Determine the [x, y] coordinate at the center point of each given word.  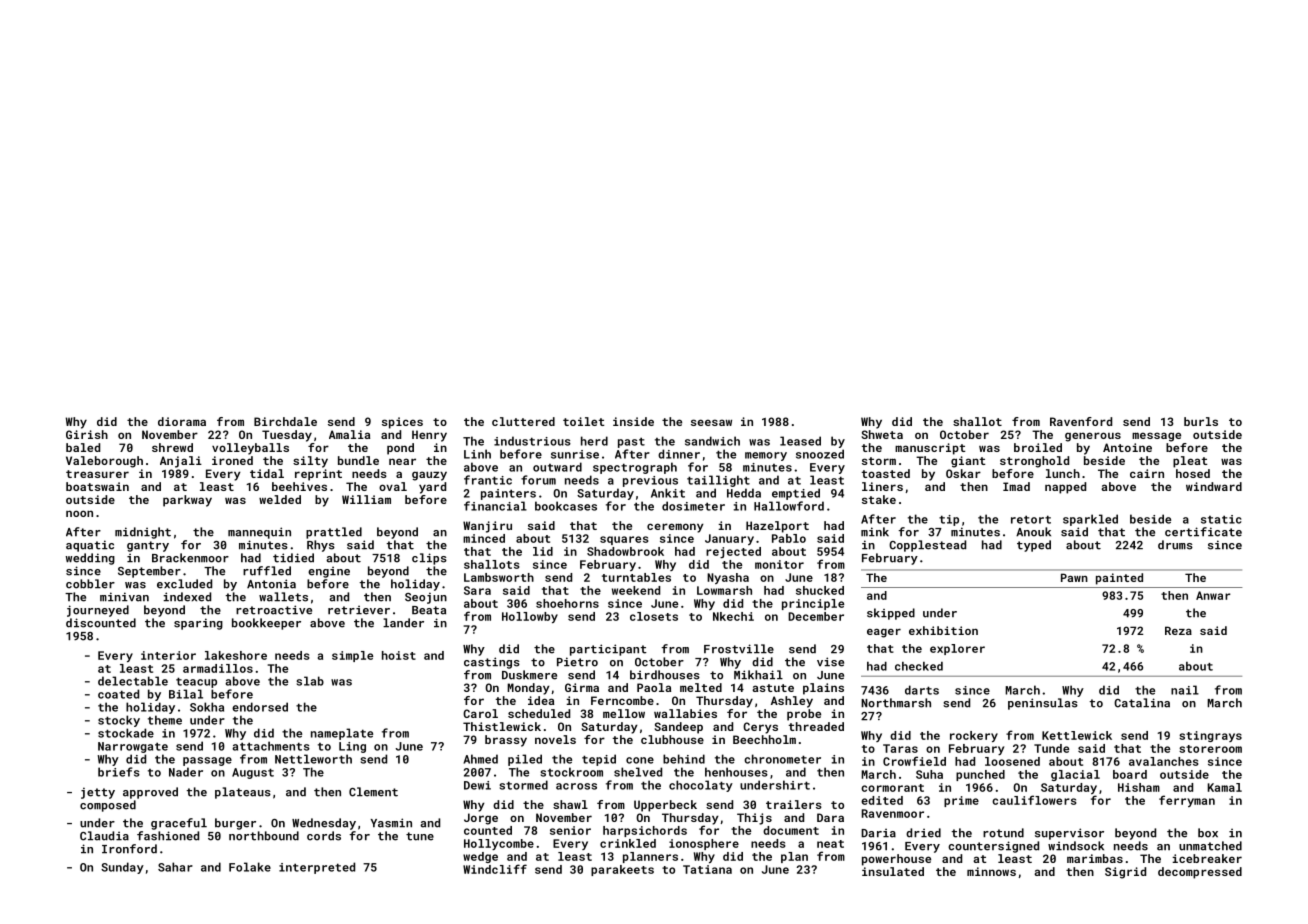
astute [773, 688]
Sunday [122, 868]
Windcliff [495, 869]
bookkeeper [266, 624]
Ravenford [1081, 421]
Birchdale [285, 421]
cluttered [523, 421]
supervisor [1069, 834]
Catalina [1142, 703]
